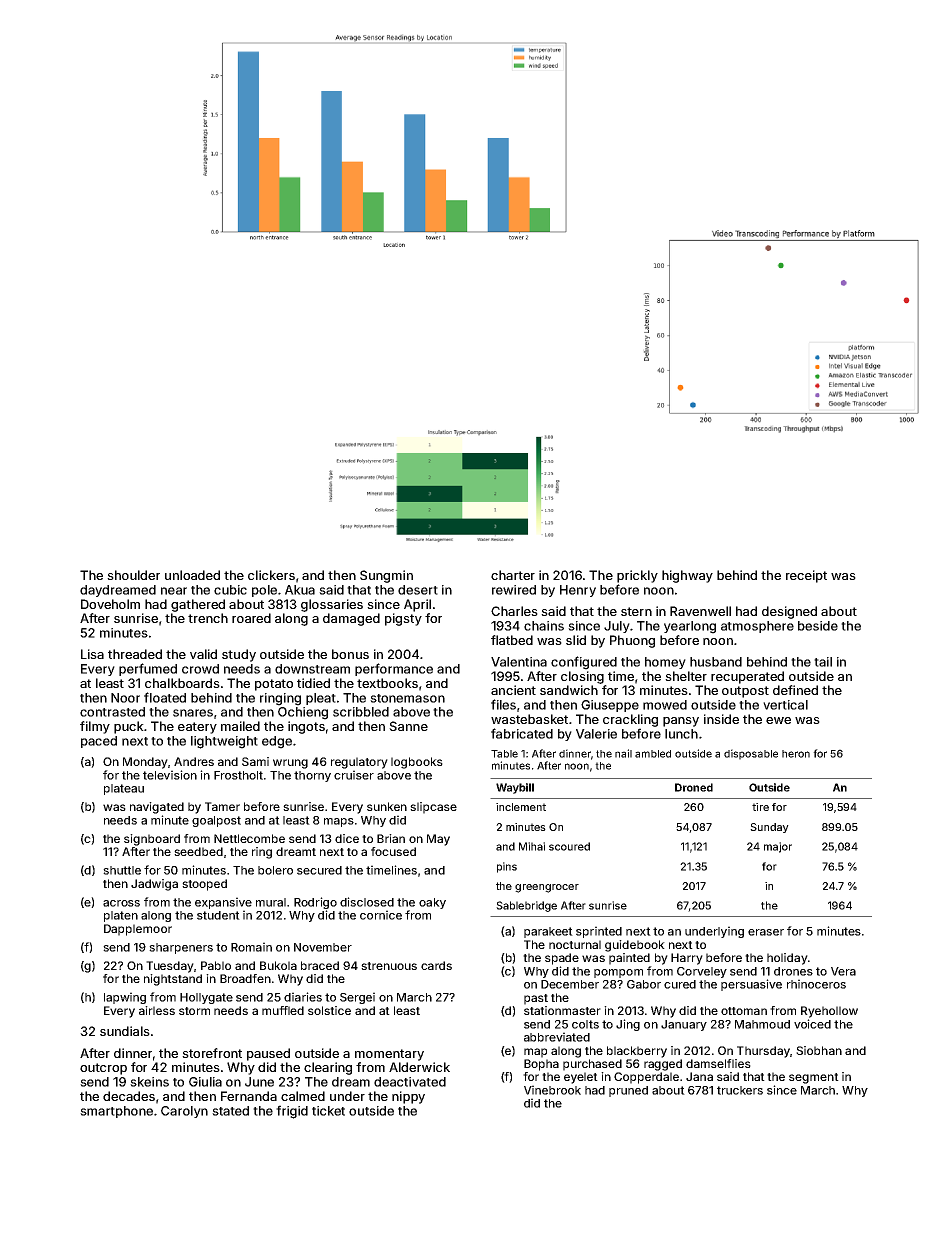  I want to click on purchased, so click(592, 1065).
